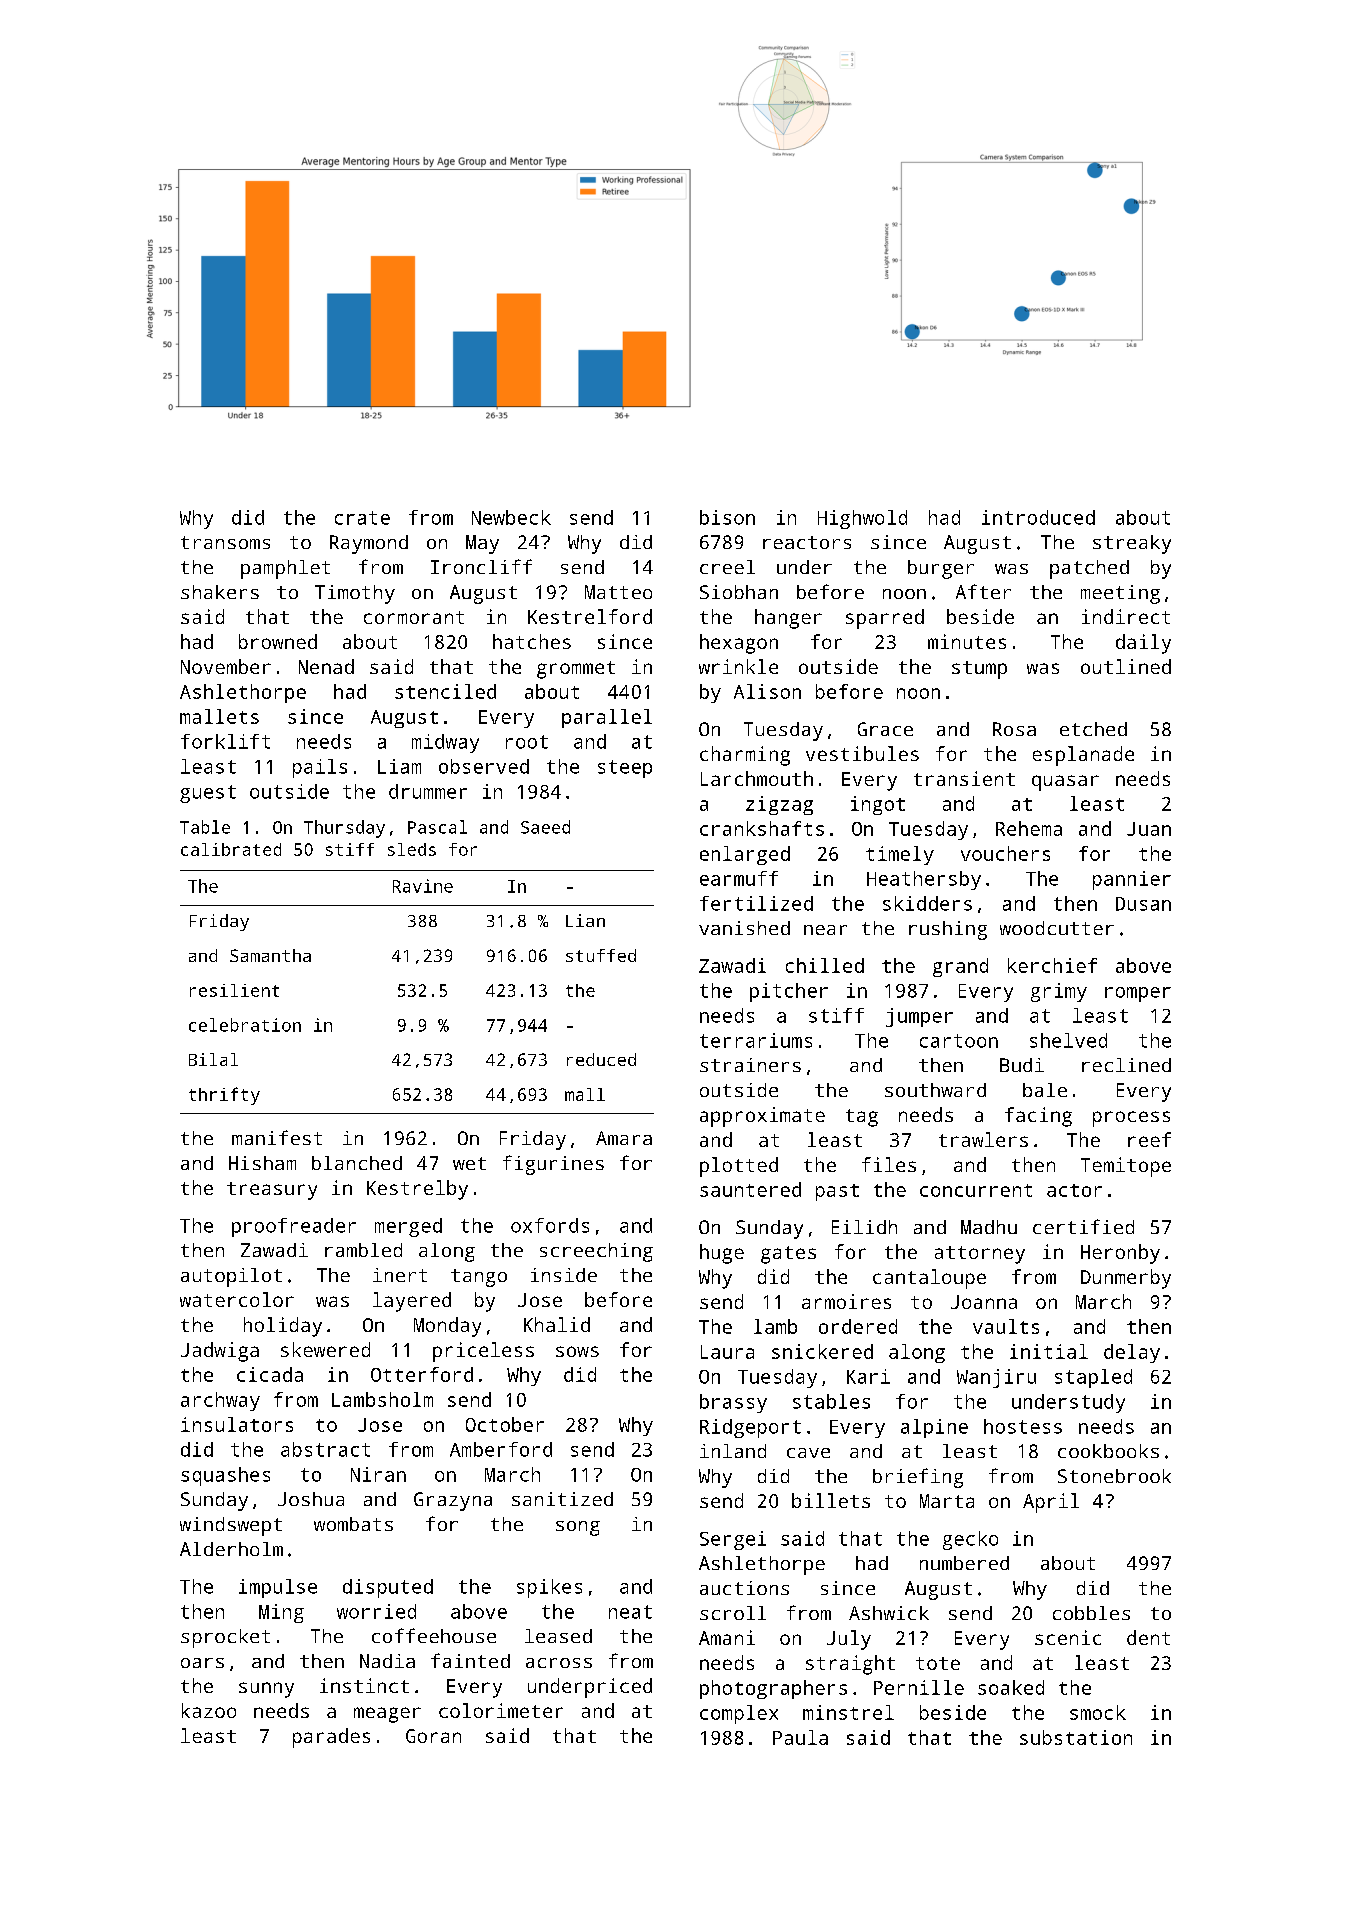 The image size is (1352, 1912). What do you see at coordinates (727, 1637) in the screenshot?
I see `Amani` at bounding box center [727, 1637].
